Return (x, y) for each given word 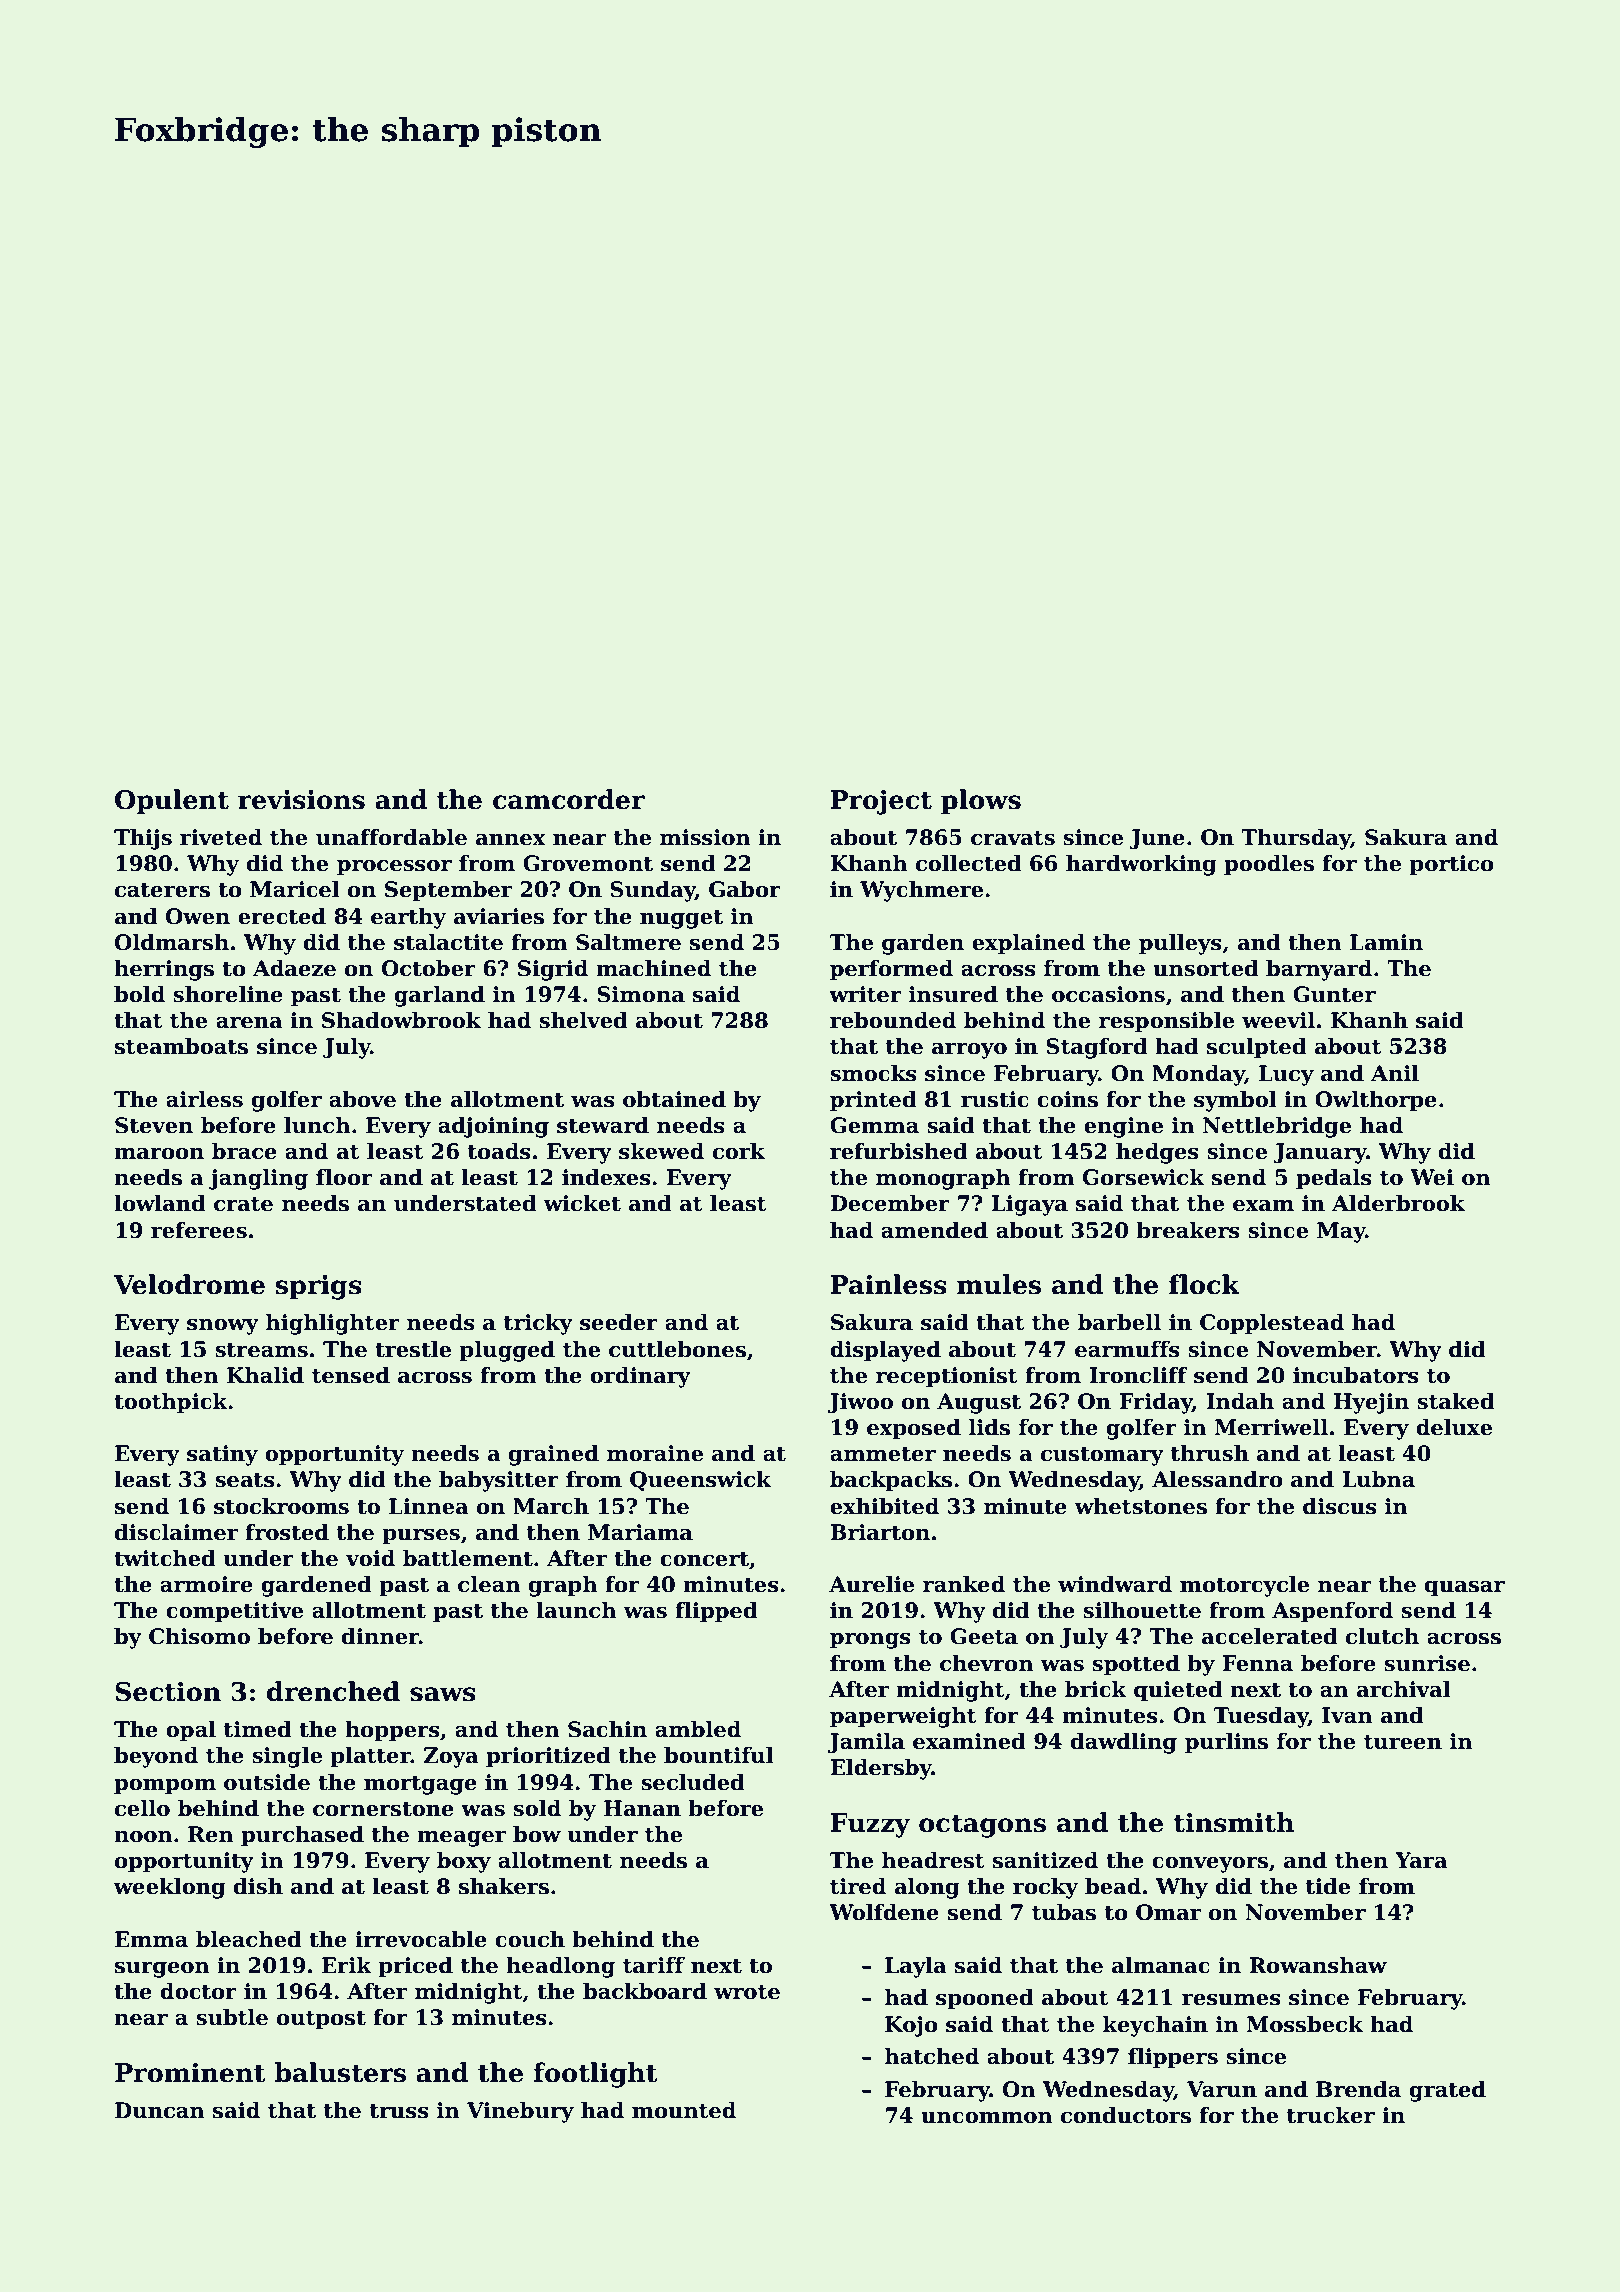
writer (865, 994)
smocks (873, 1073)
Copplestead (1272, 1324)
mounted (684, 2110)
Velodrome (189, 1284)
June (1157, 839)
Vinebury (520, 2112)
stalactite (448, 942)
